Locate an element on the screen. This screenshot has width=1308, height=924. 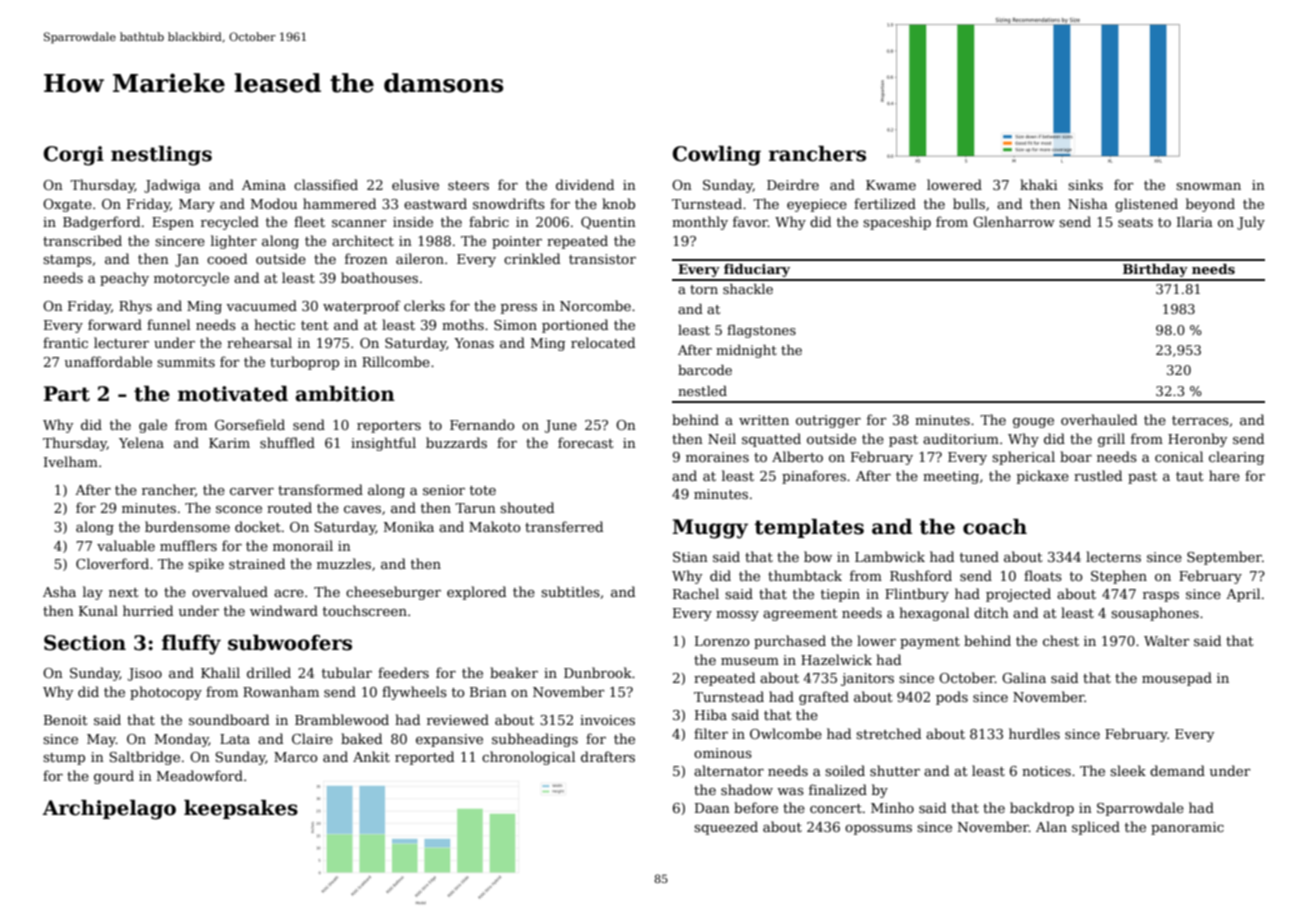
spliced is located at coordinates (1096, 828).
